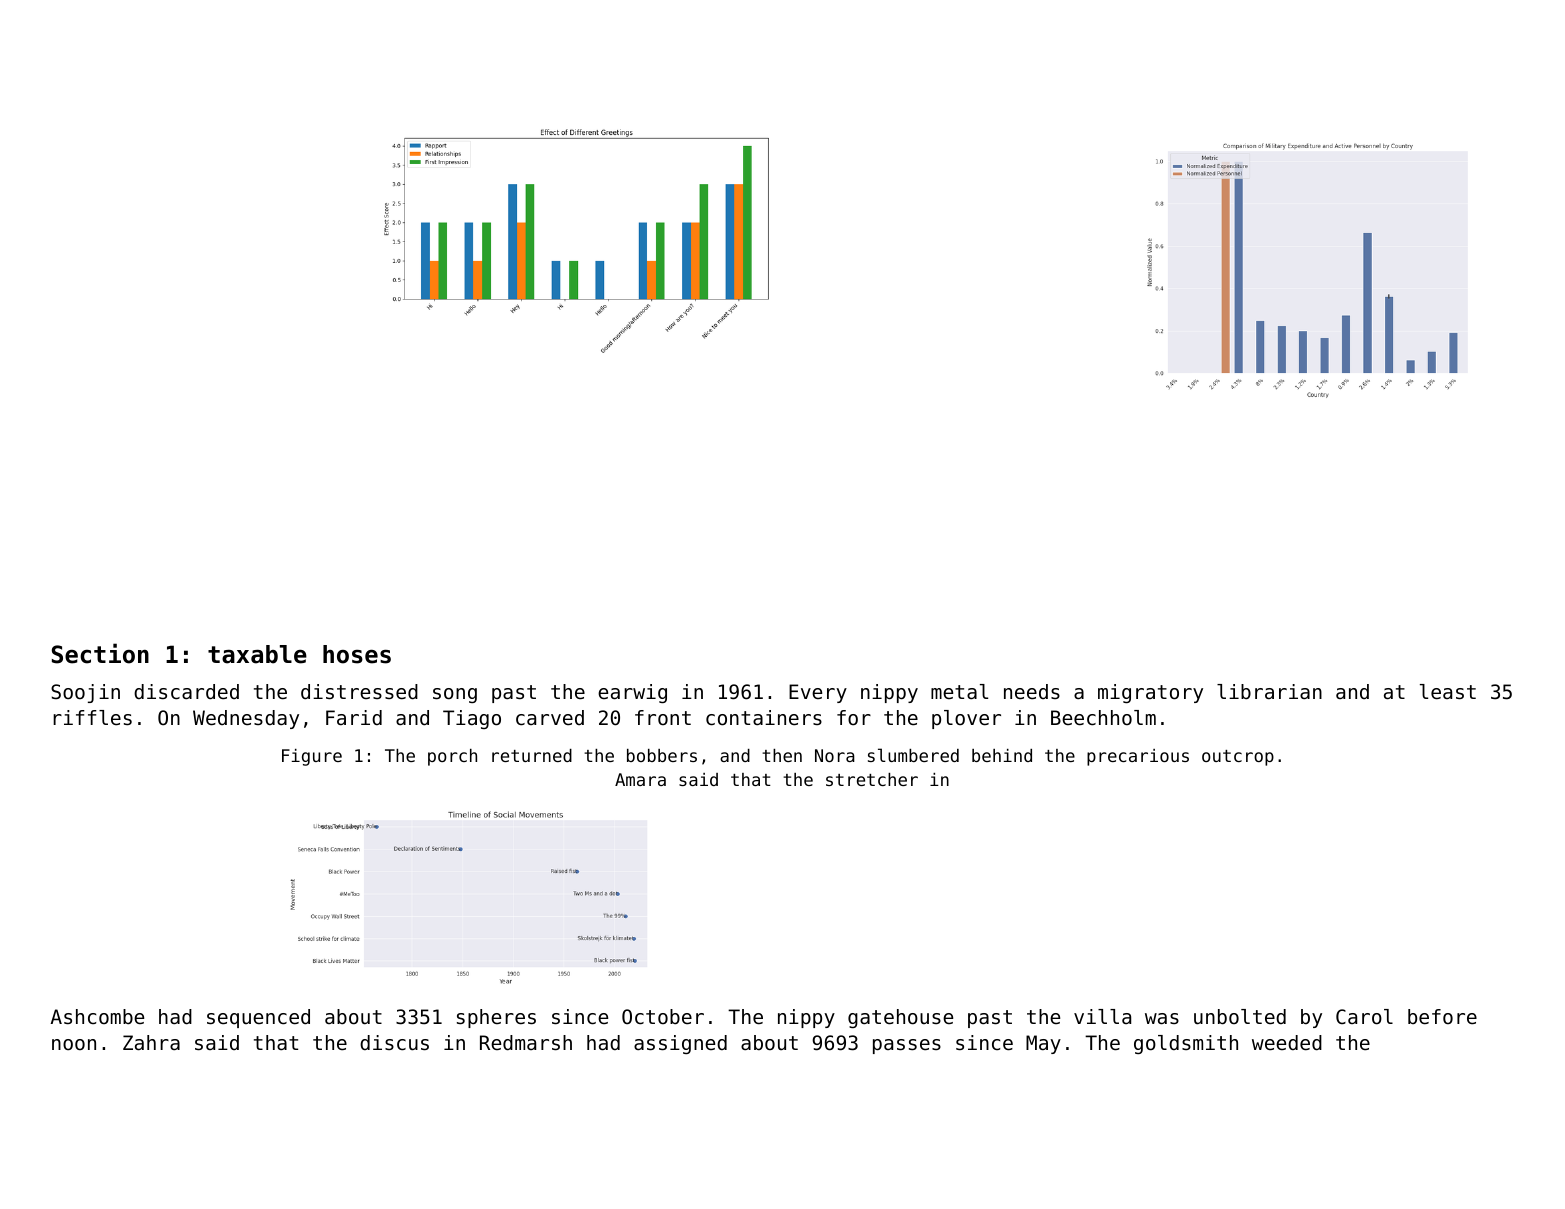 The width and height of the screenshot is (1565, 1209). Describe the element at coordinates (100, 653) in the screenshot. I see `Section` at that location.
